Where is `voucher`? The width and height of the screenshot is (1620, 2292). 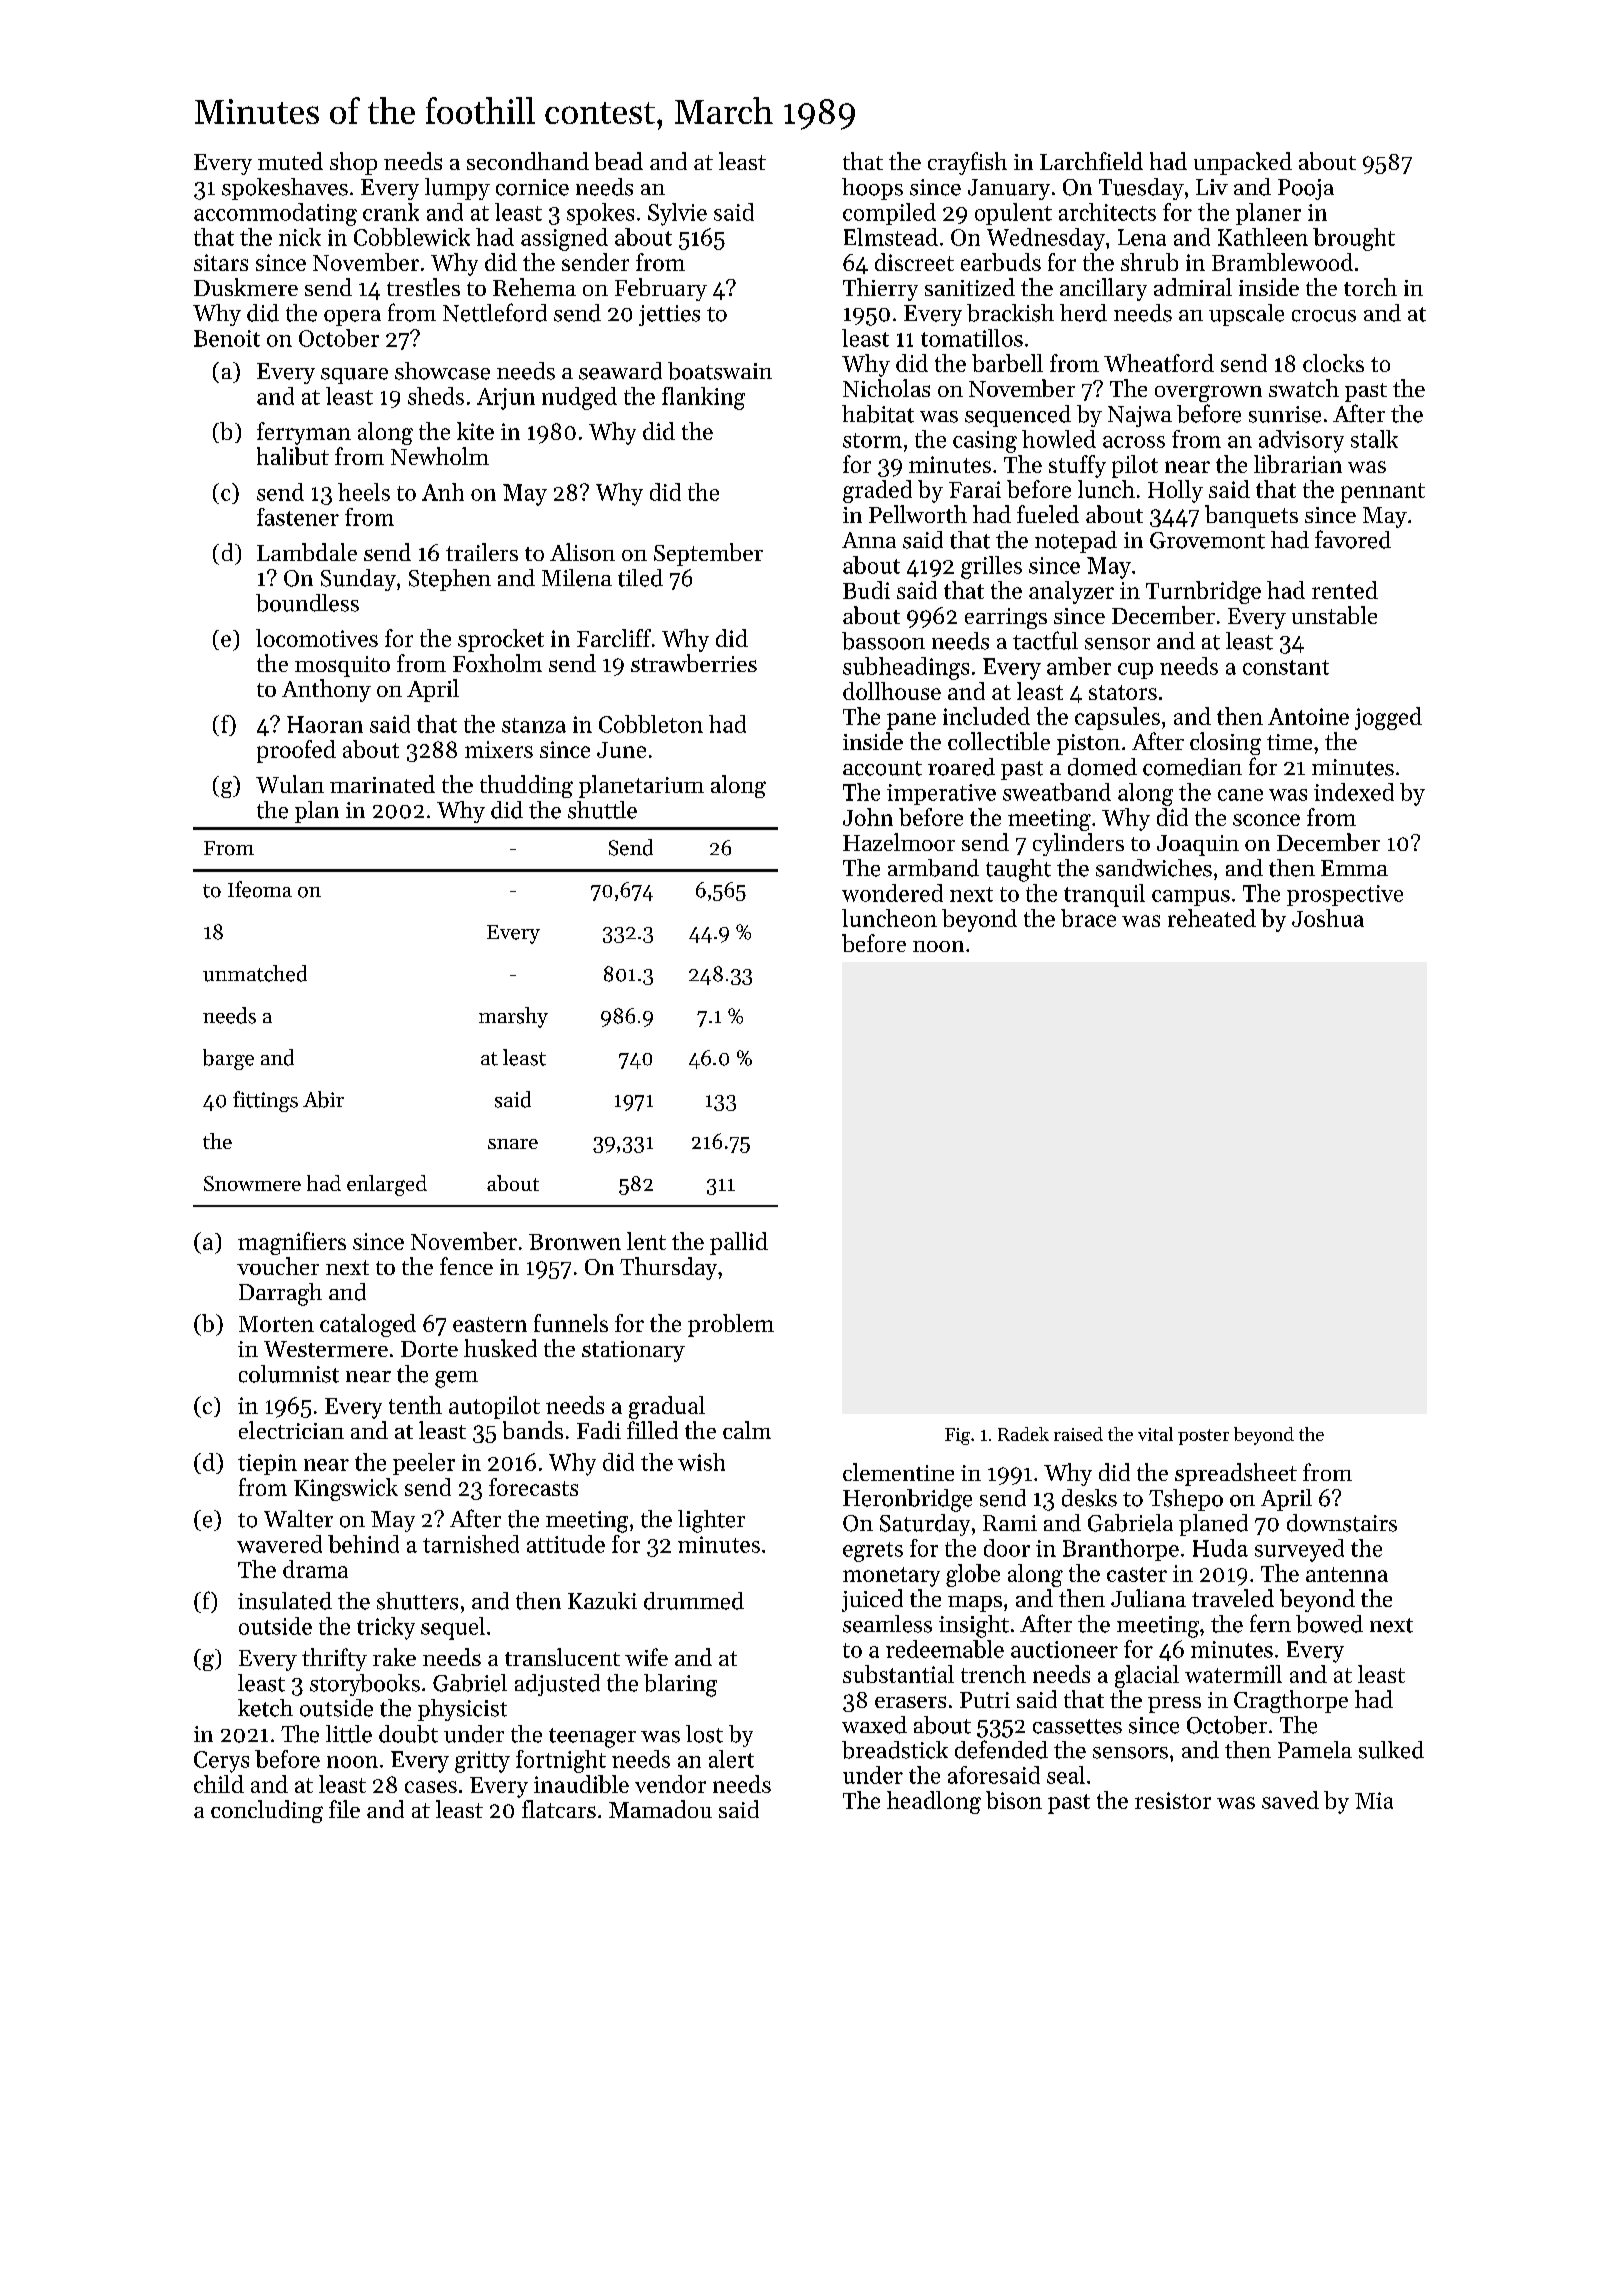
voucher is located at coordinates (278, 1266).
